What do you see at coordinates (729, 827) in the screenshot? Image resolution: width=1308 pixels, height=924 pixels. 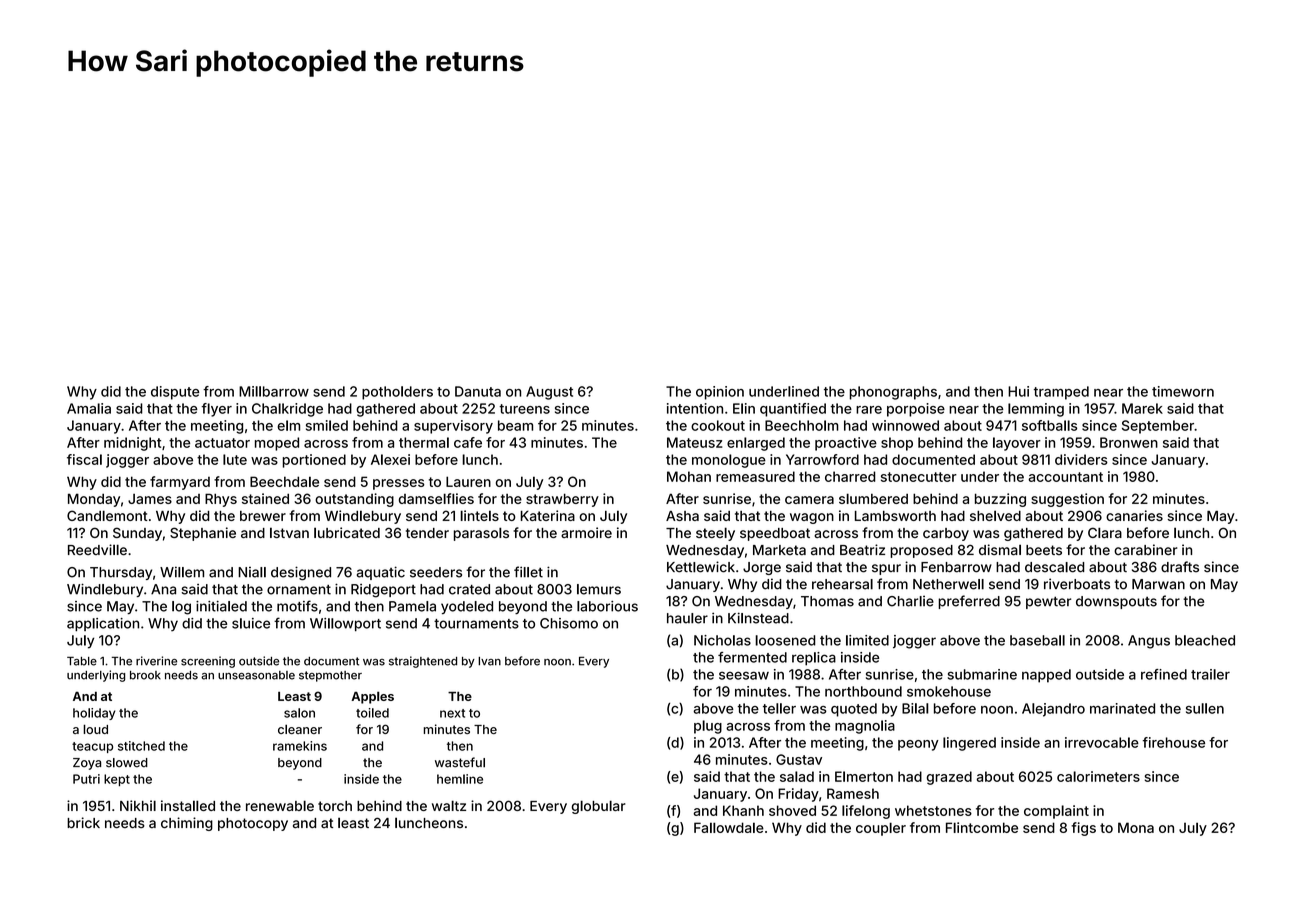 I see `Fallowdale` at bounding box center [729, 827].
